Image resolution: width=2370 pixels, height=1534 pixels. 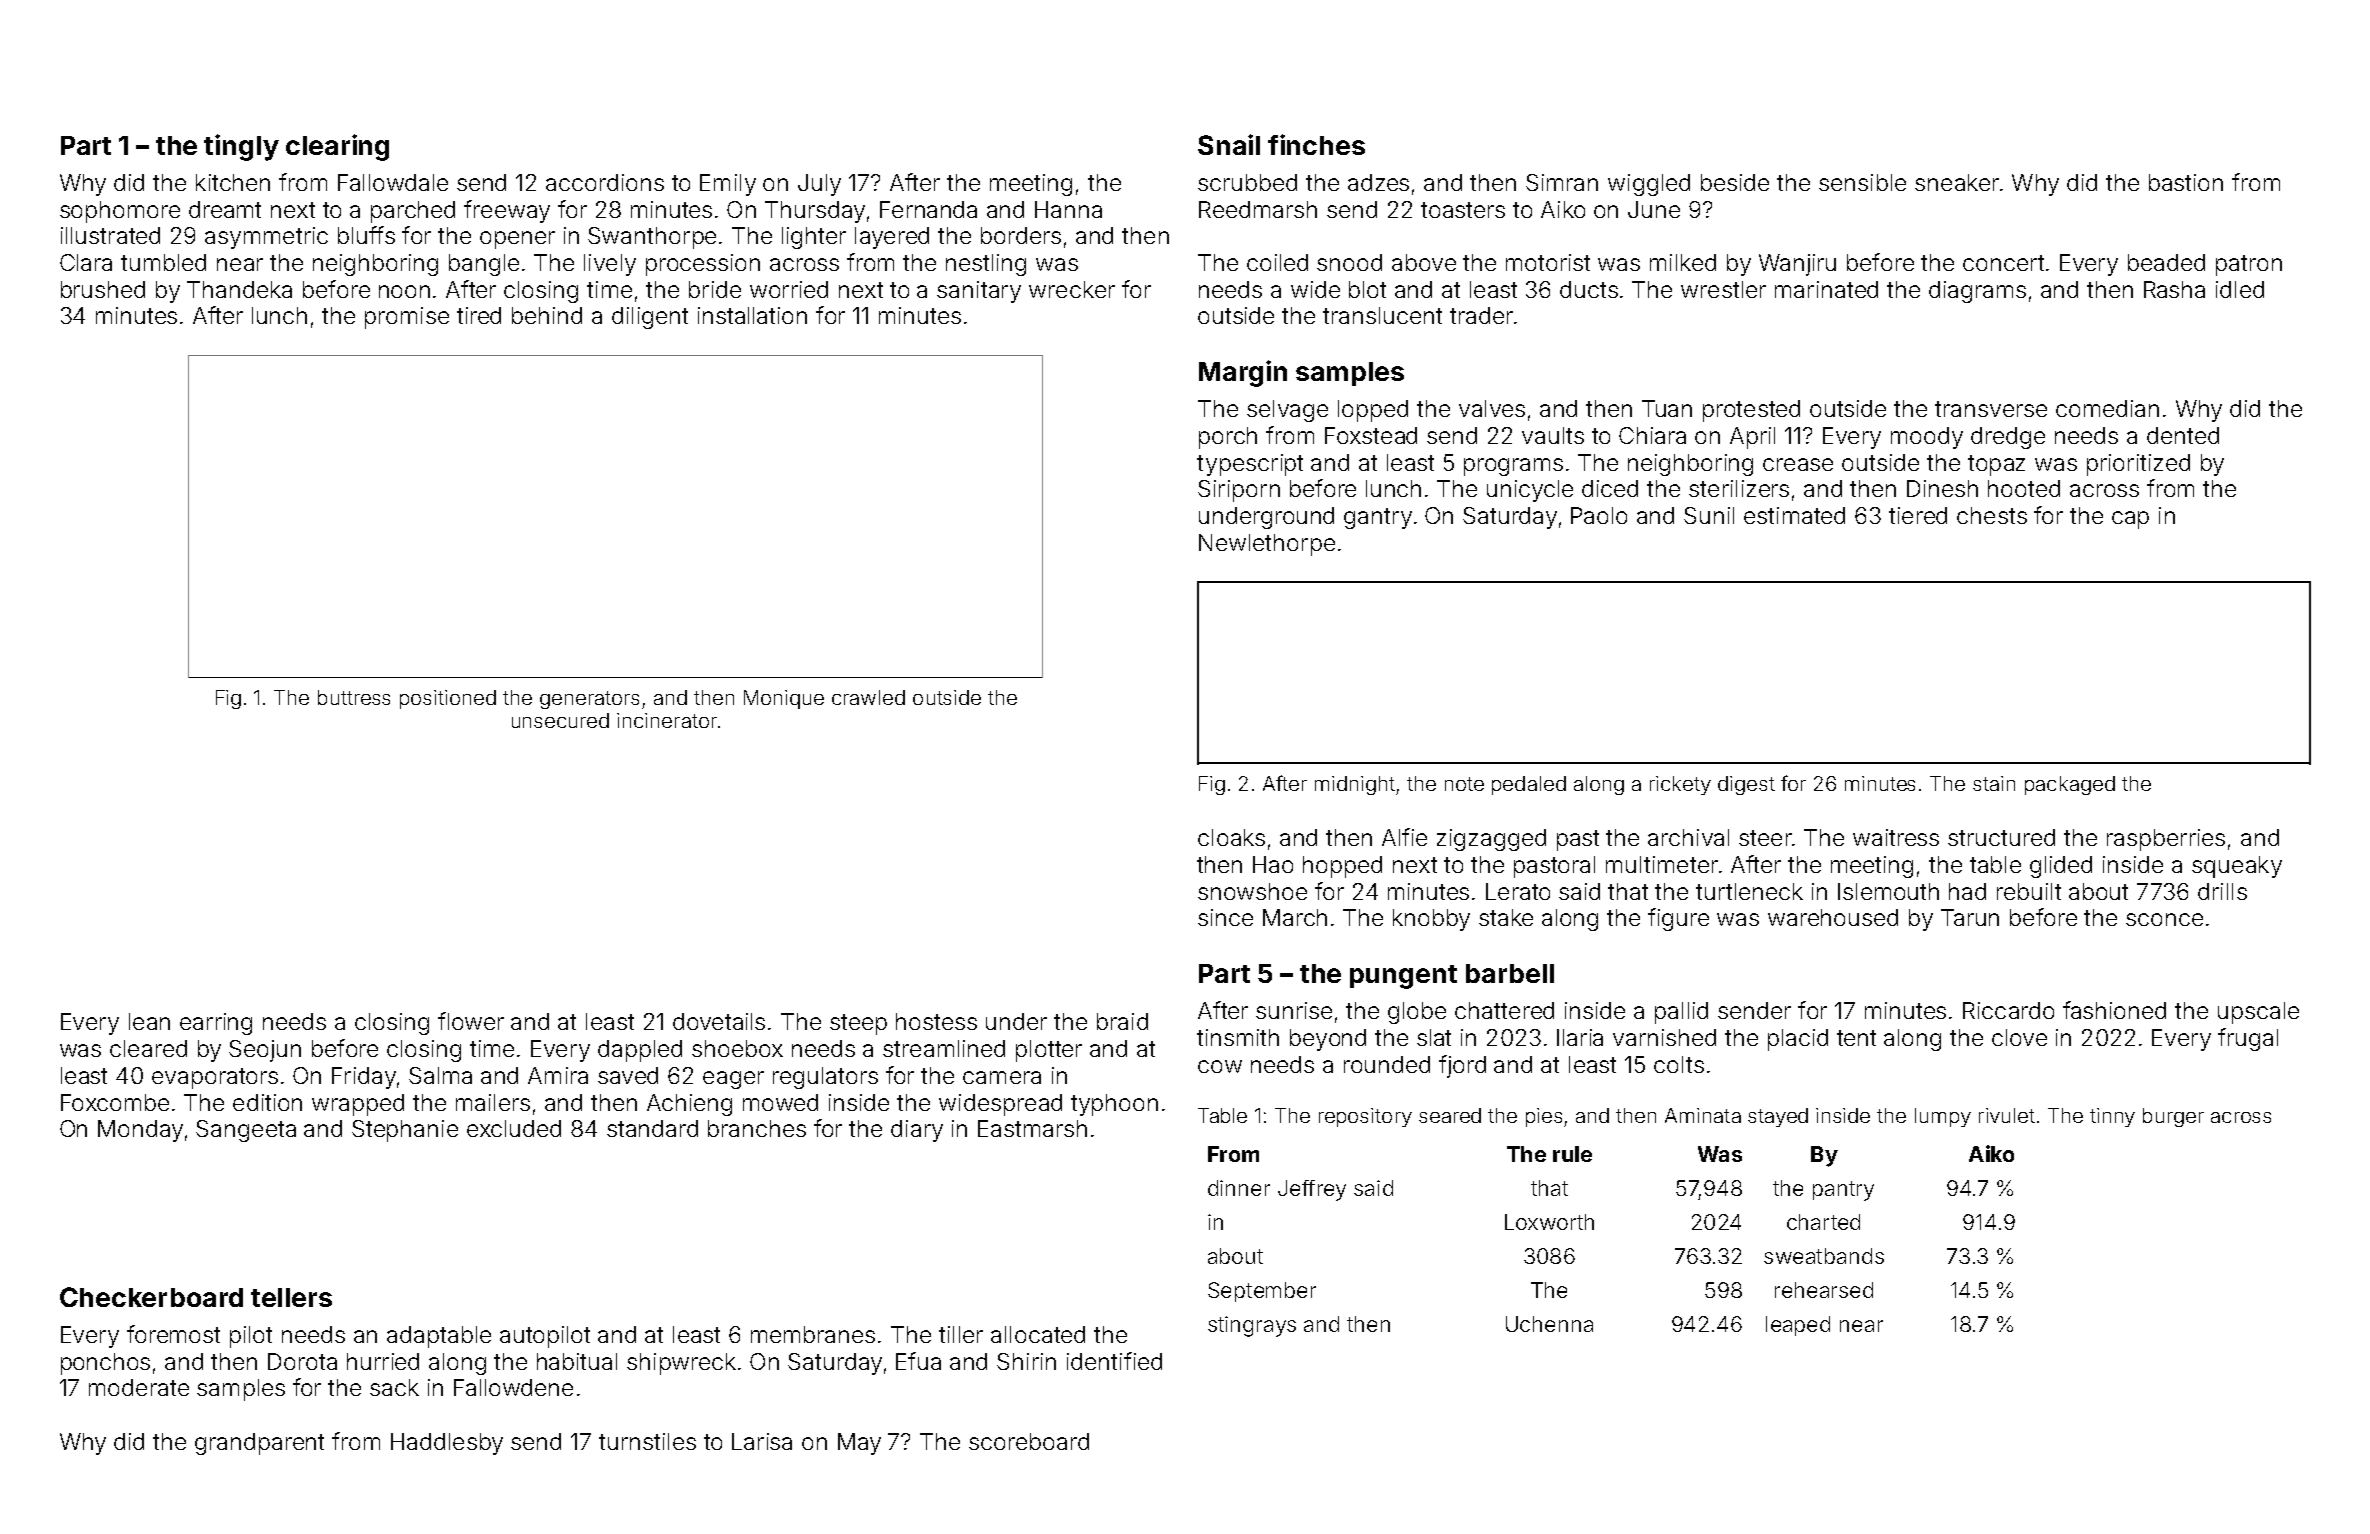 I want to click on membranes, so click(x=813, y=1334).
